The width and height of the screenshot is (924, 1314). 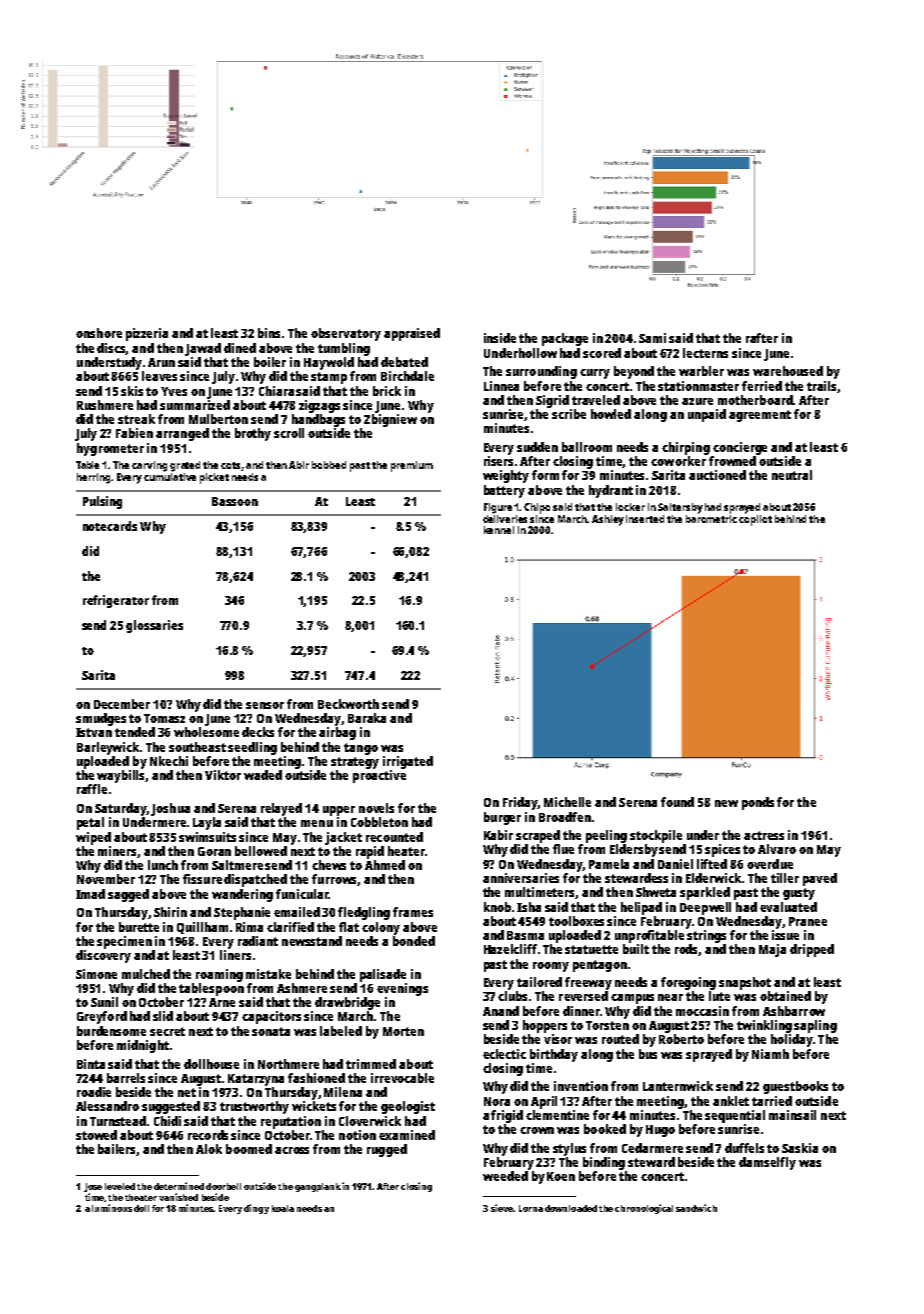 I want to click on Sami, so click(x=652, y=338).
